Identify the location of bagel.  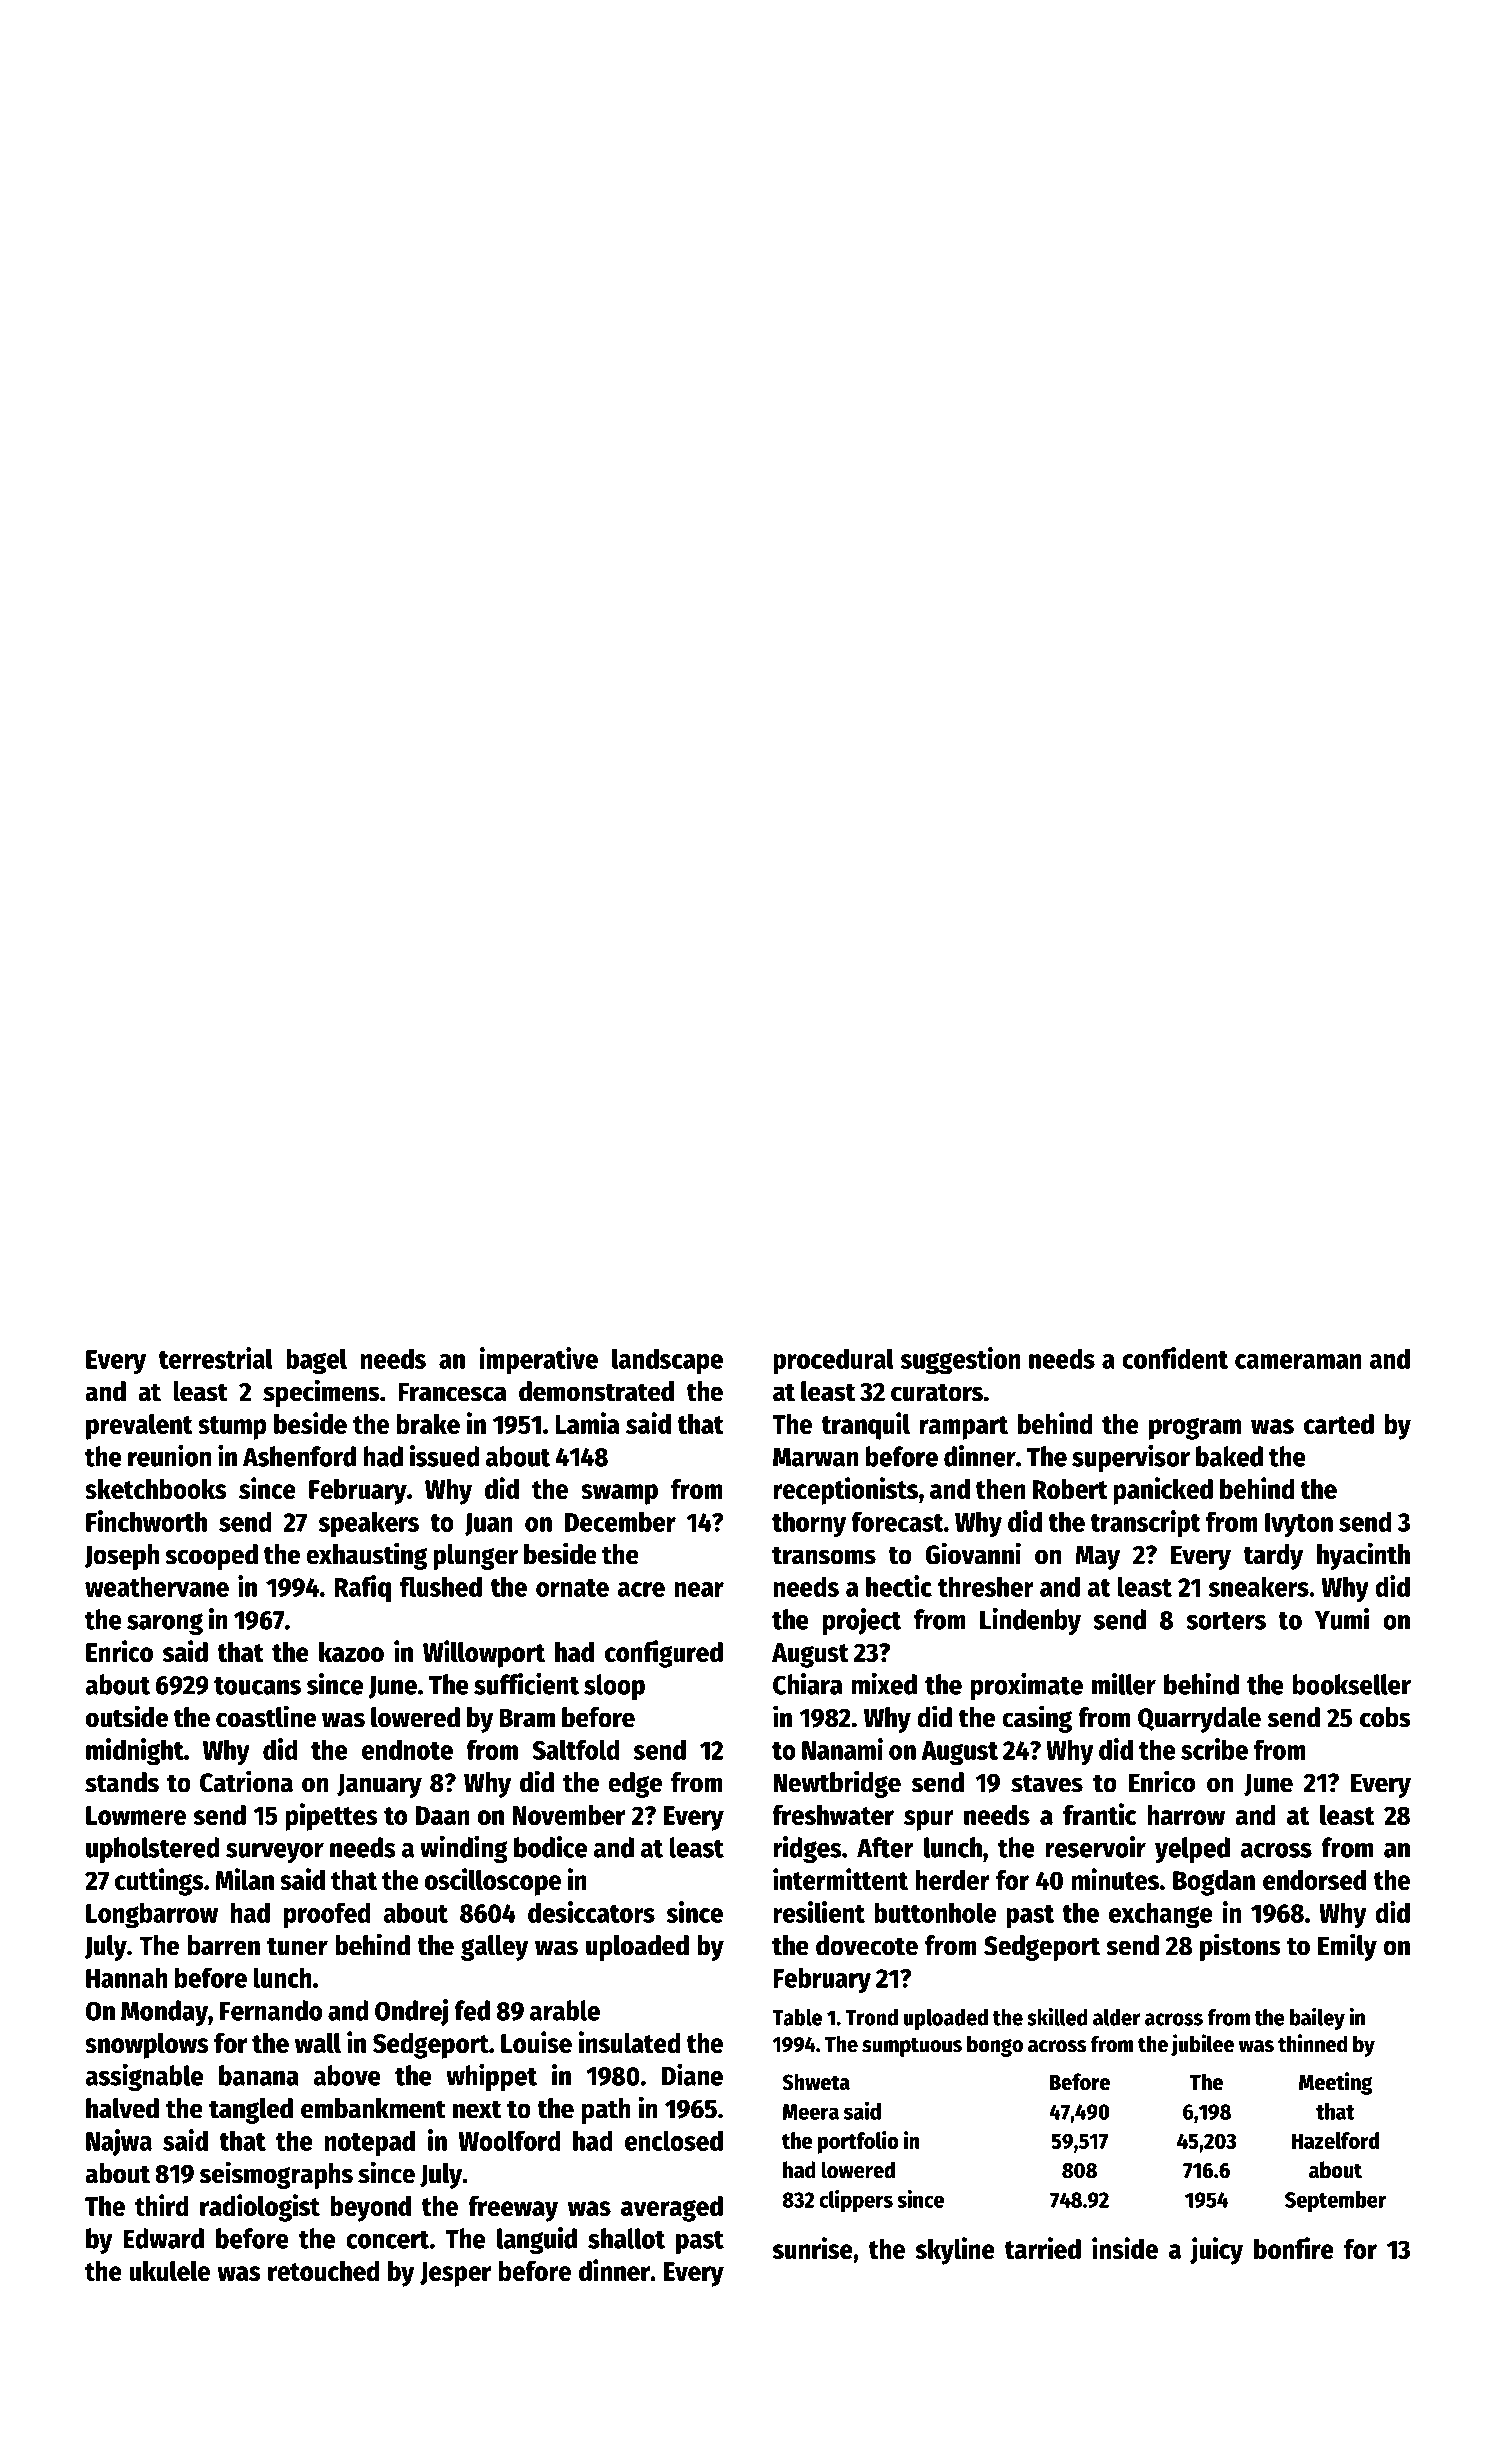
(316, 1361).
